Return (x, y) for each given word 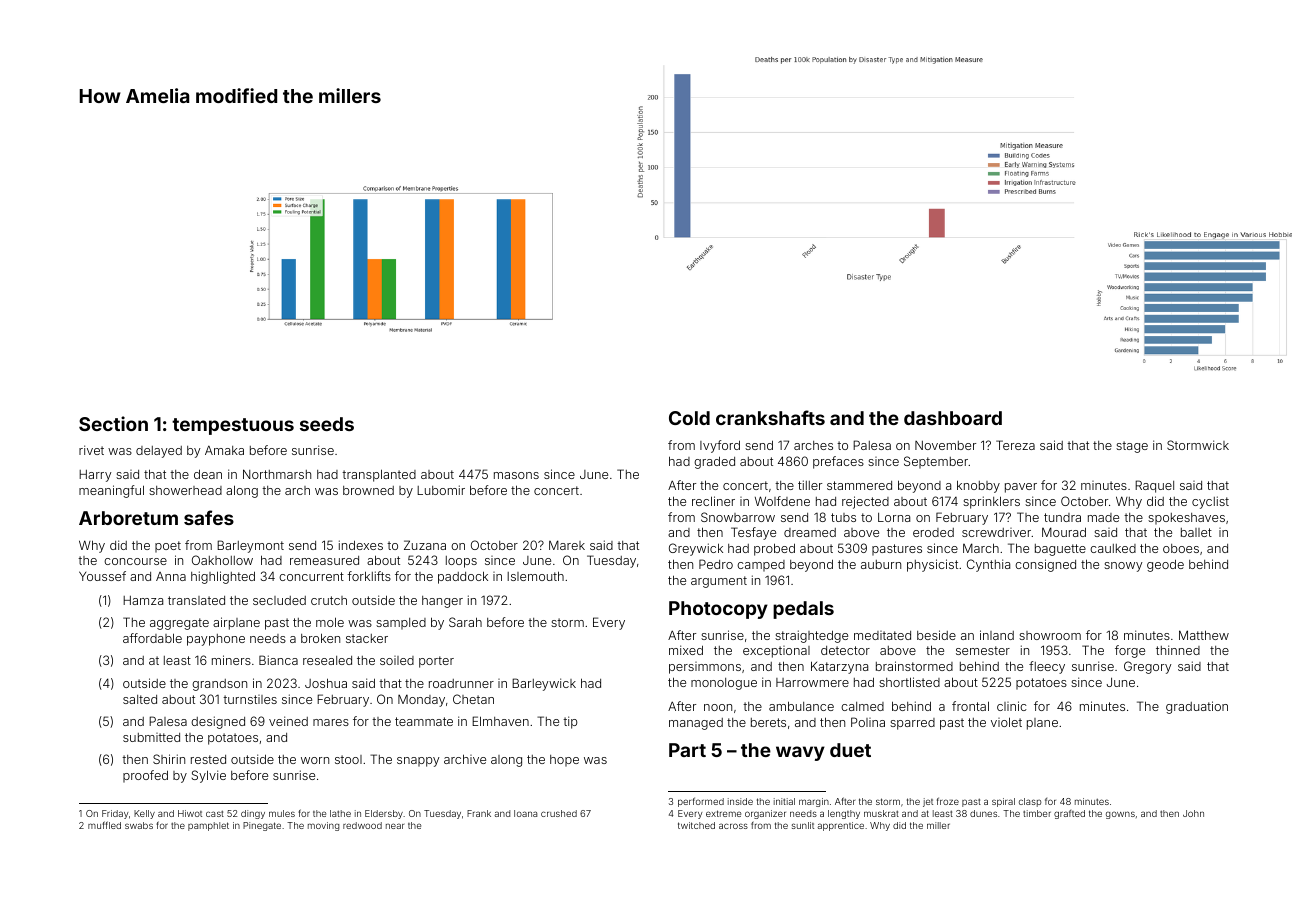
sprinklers (991, 502)
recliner (713, 501)
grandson (219, 685)
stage (1132, 447)
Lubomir (441, 490)
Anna (171, 576)
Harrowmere (812, 682)
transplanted (379, 475)
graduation (1197, 707)
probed (774, 549)
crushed (559, 813)
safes (209, 517)
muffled (104, 825)
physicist (932, 565)
